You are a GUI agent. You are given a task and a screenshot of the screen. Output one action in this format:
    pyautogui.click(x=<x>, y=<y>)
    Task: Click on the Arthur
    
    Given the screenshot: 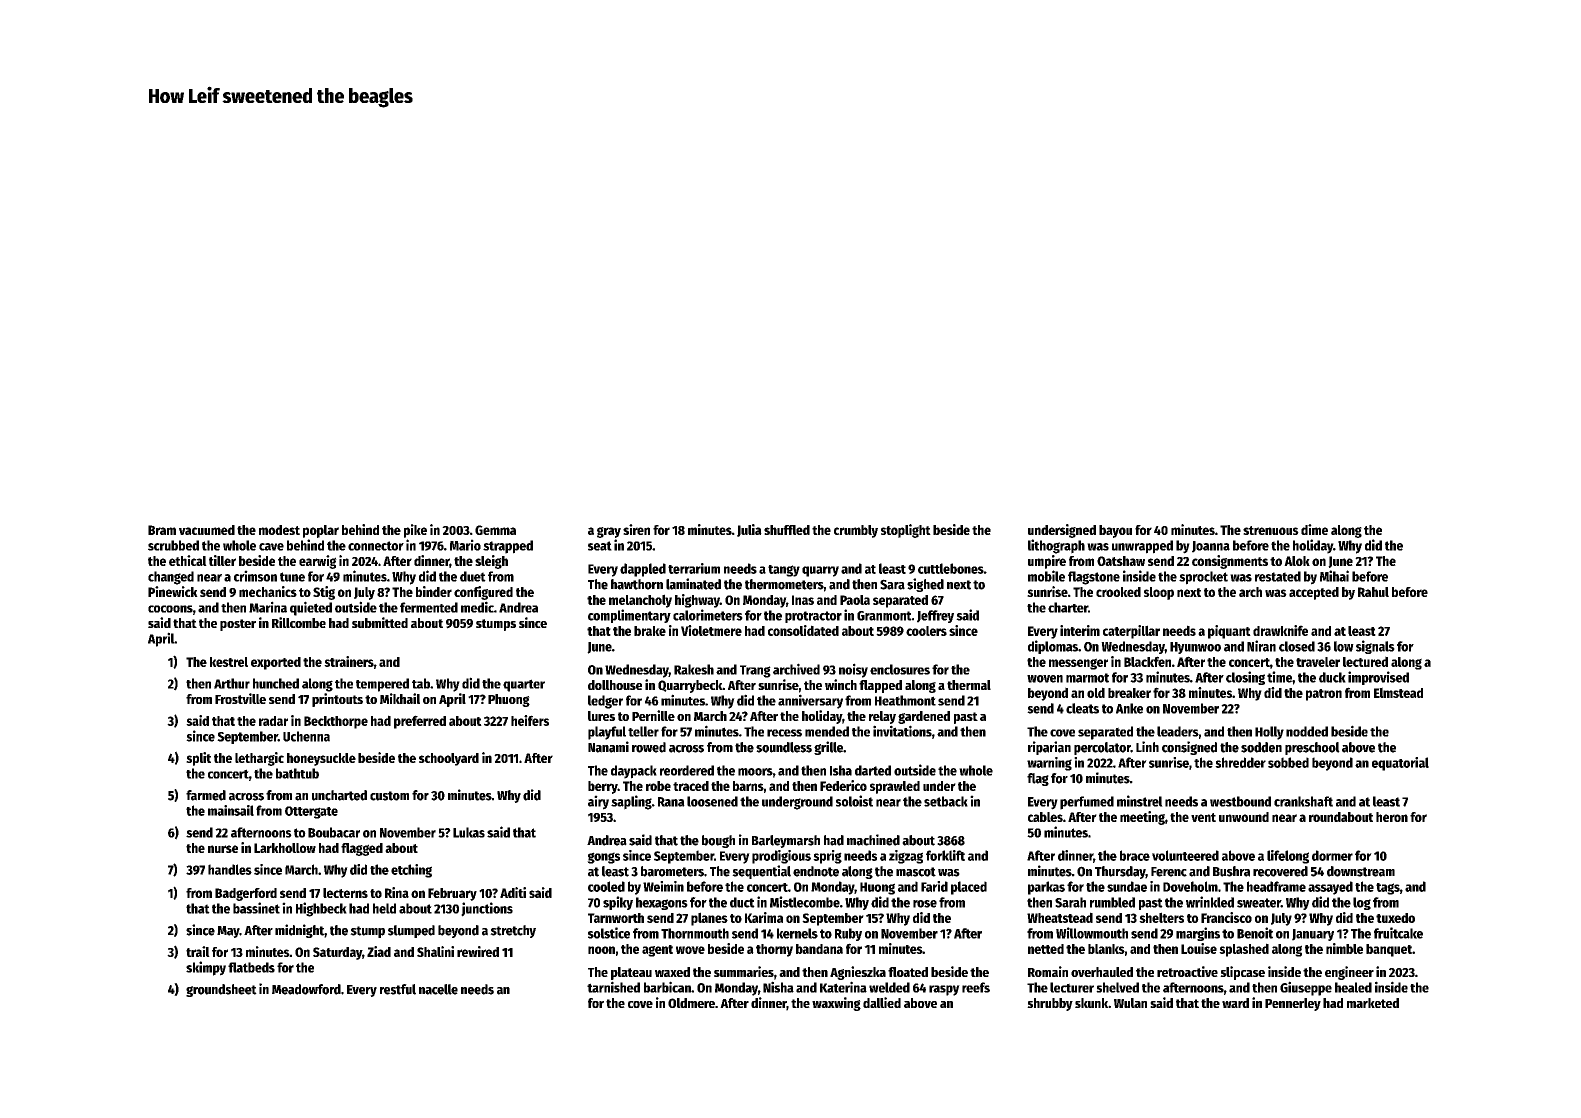 What is the action you would take?
    pyautogui.click(x=232, y=683)
